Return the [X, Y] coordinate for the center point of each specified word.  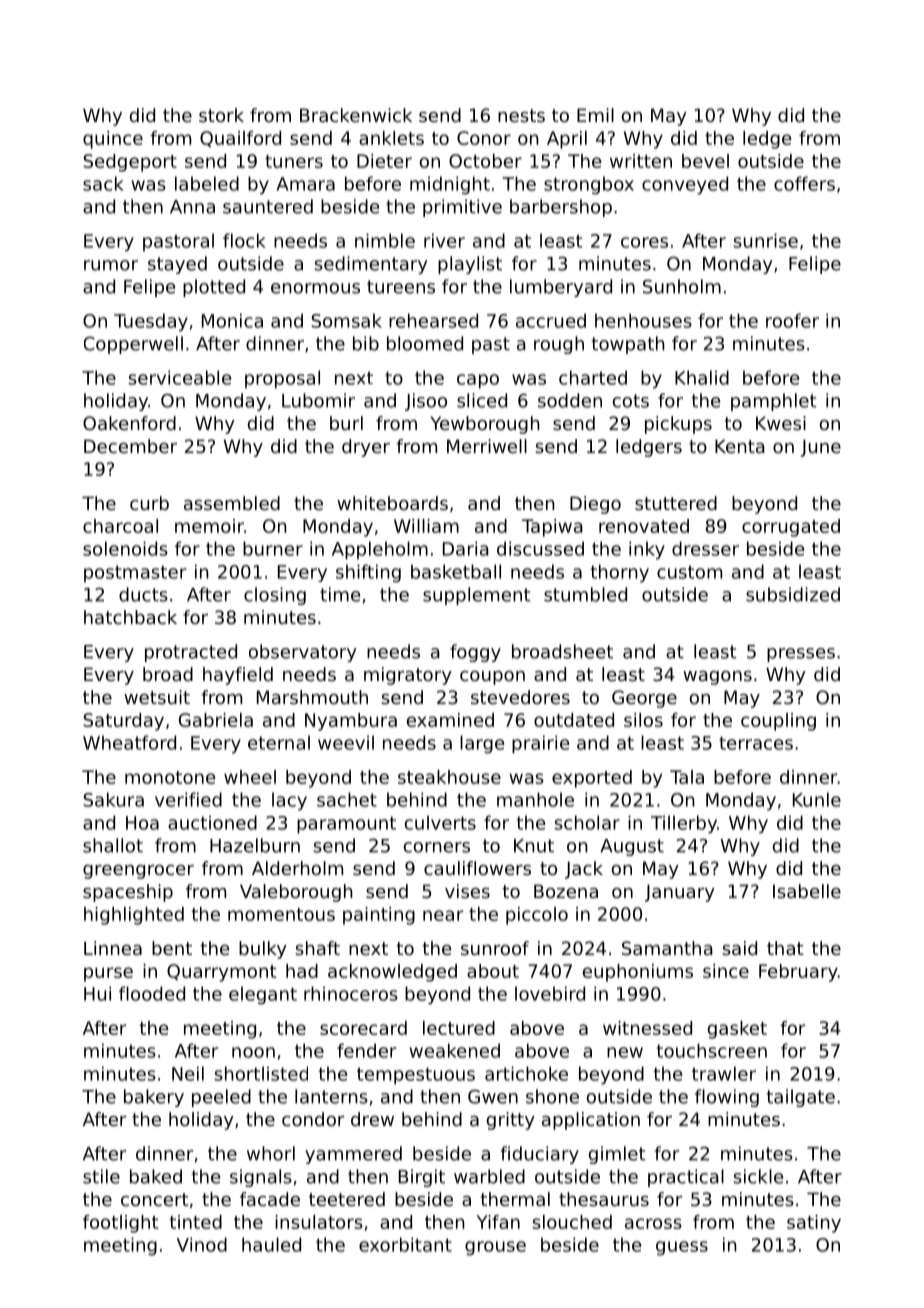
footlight [120, 1224]
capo [478, 381]
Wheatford [129, 742]
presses [801, 655]
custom [689, 572]
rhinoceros [351, 993]
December [130, 446]
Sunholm [682, 286]
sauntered [268, 206]
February [798, 973]
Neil [188, 1073]
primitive [462, 208]
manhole [535, 799]
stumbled [585, 594]
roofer [792, 320]
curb [149, 503]
